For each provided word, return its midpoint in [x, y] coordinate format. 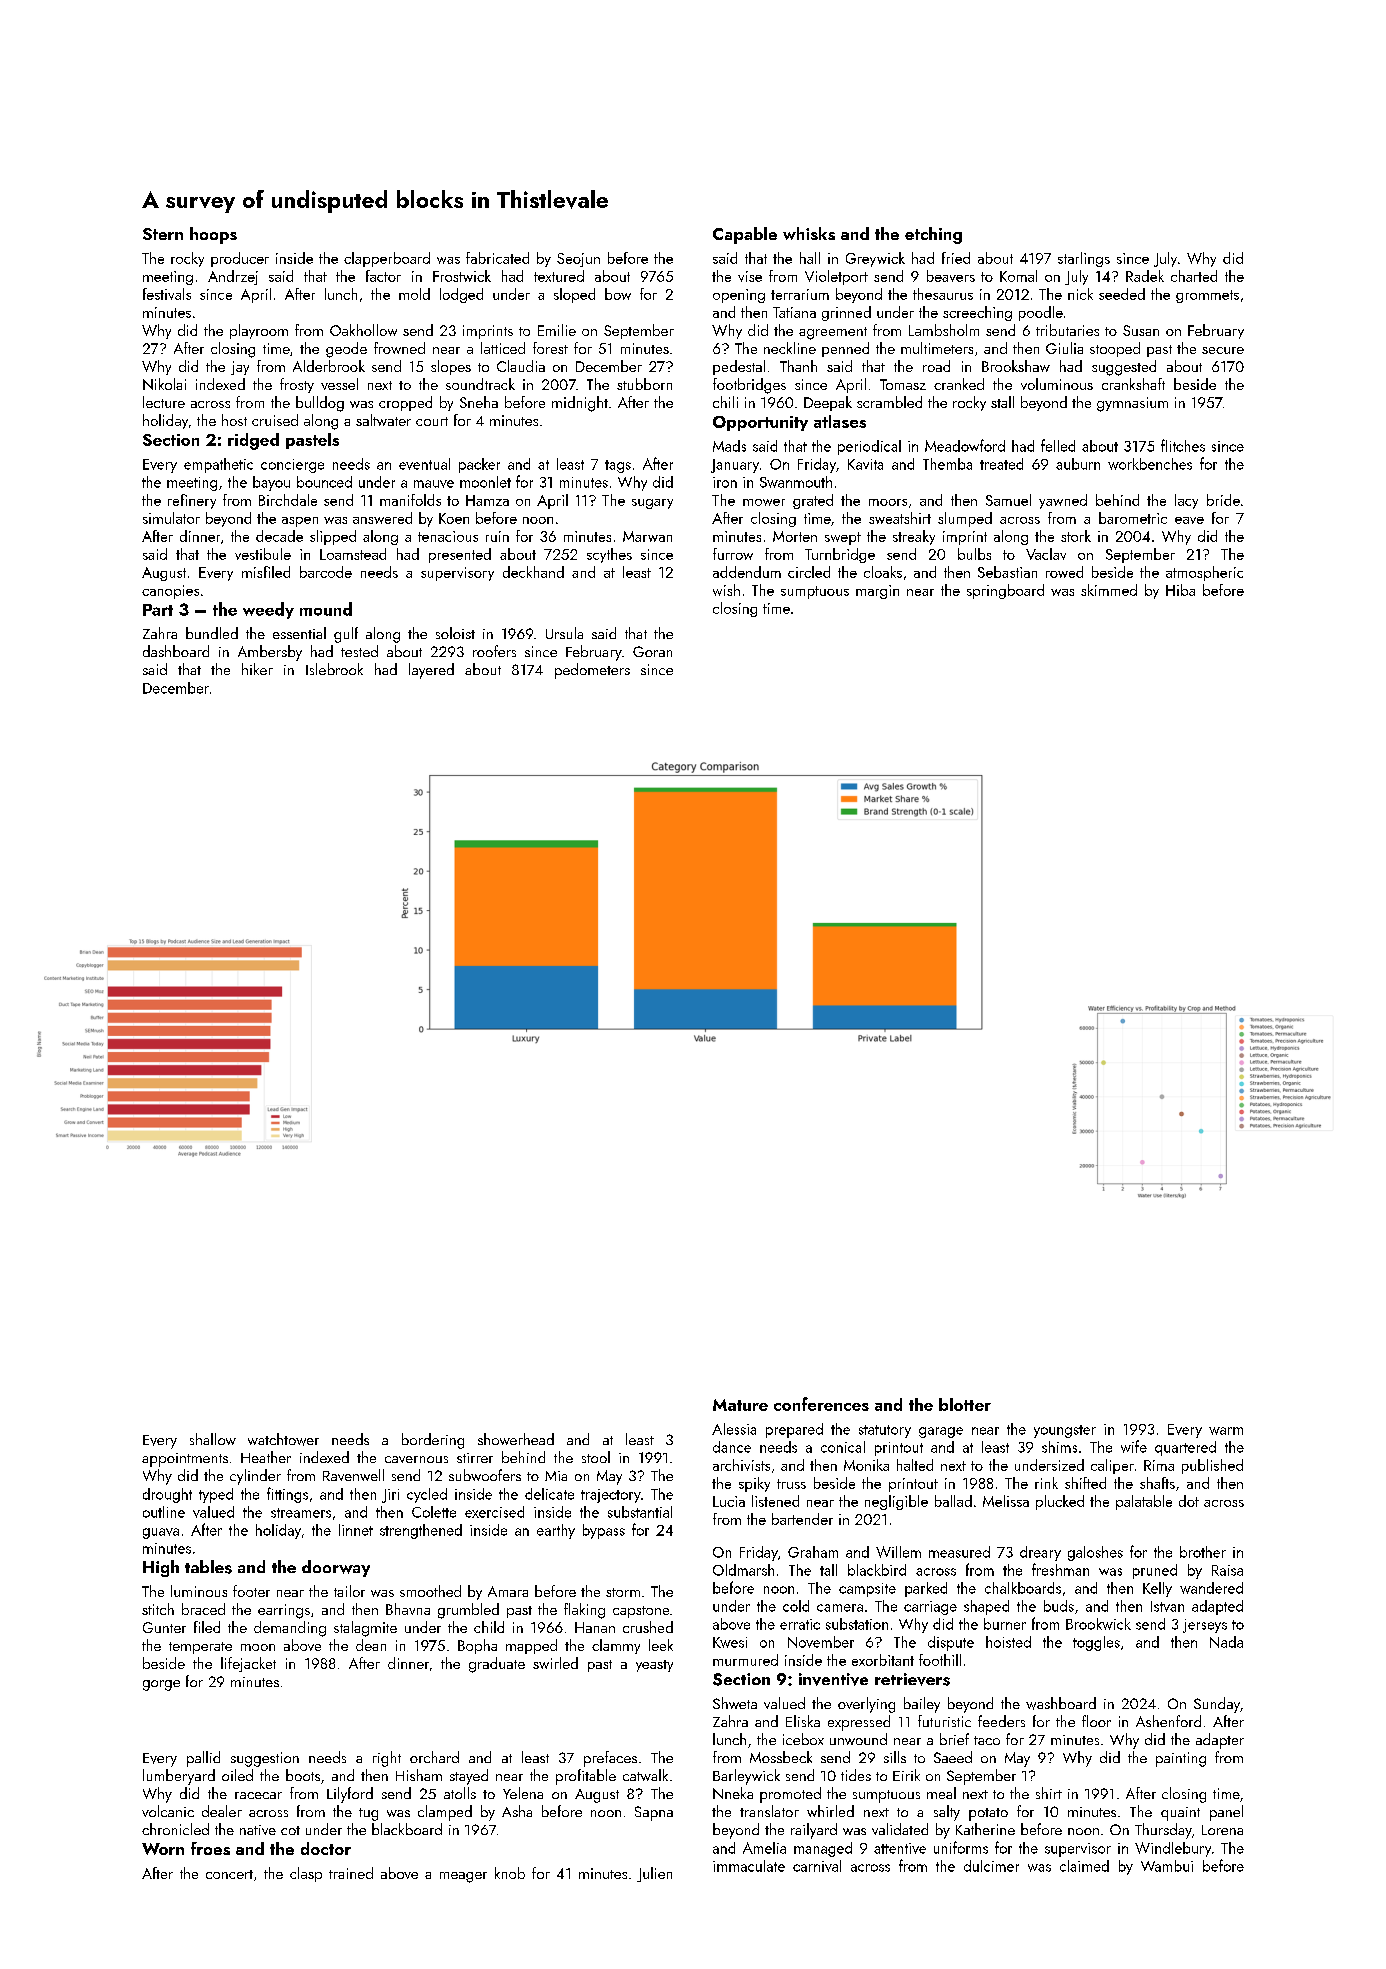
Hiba [1180, 590]
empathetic [218, 465]
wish [726, 590]
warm [1226, 1431]
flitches [1183, 445]
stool [596, 1457]
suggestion [265, 1759]
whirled [830, 1811]
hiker [257, 669]
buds [1059, 1606]
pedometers [592, 671]
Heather [266, 1457]
